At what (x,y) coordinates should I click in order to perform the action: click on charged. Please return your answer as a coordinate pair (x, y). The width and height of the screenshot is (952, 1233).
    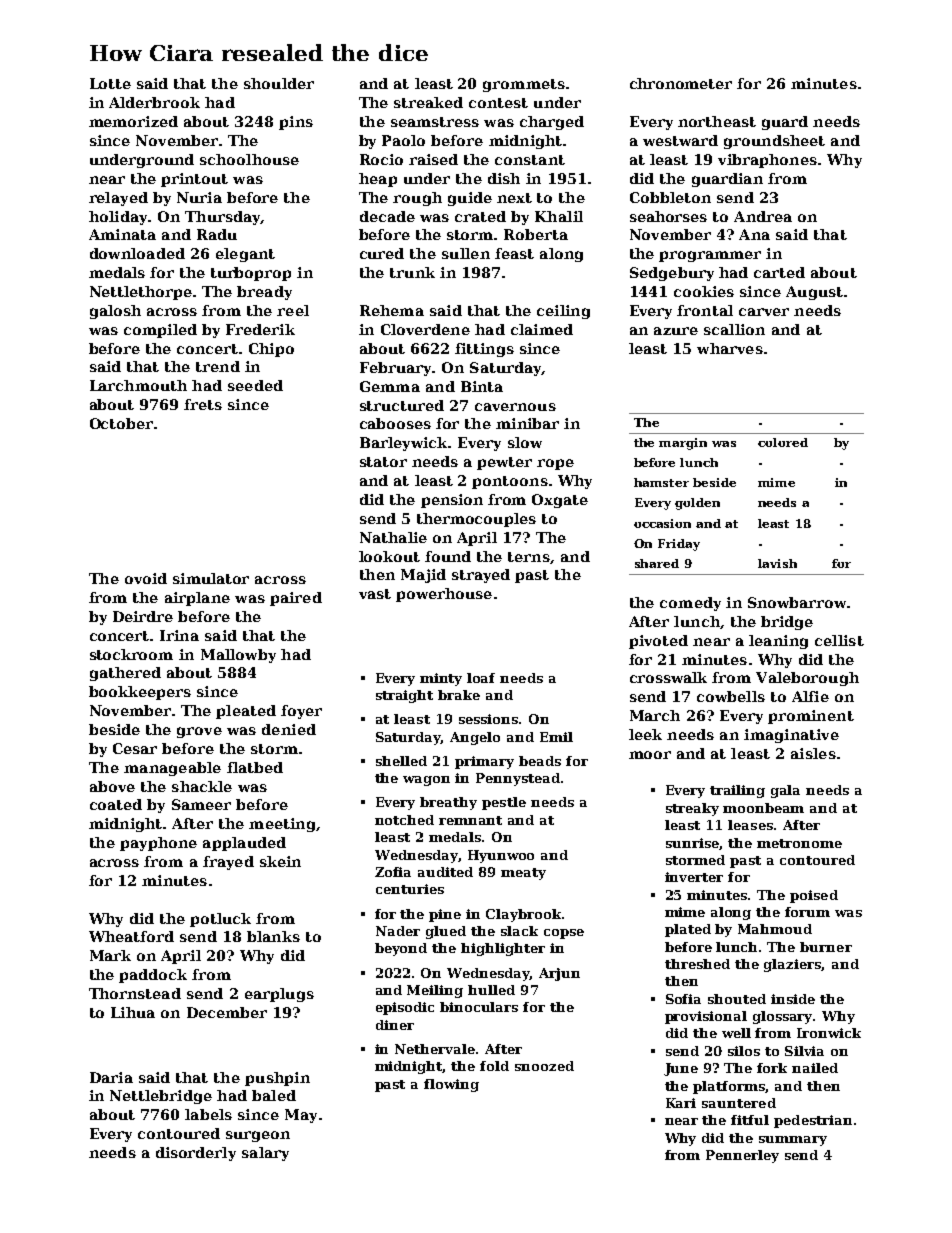
    Looking at the image, I should click on (552, 123).
